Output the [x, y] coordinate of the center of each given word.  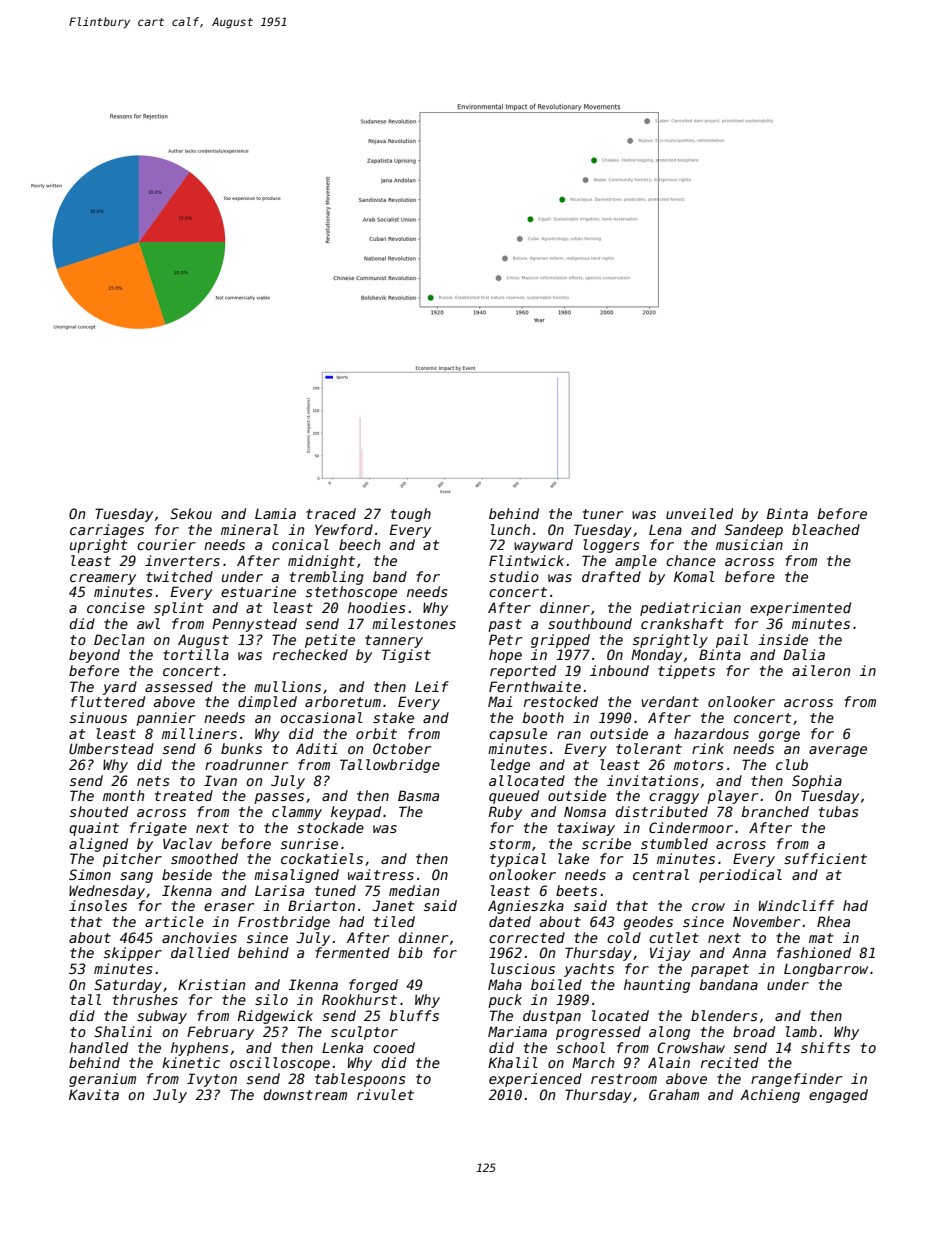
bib [410, 952]
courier [166, 544]
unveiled [699, 513]
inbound [619, 670]
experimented [800, 609]
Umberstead [111, 748]
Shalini [123, 1031]
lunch [510, 529]
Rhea [833, 921]
